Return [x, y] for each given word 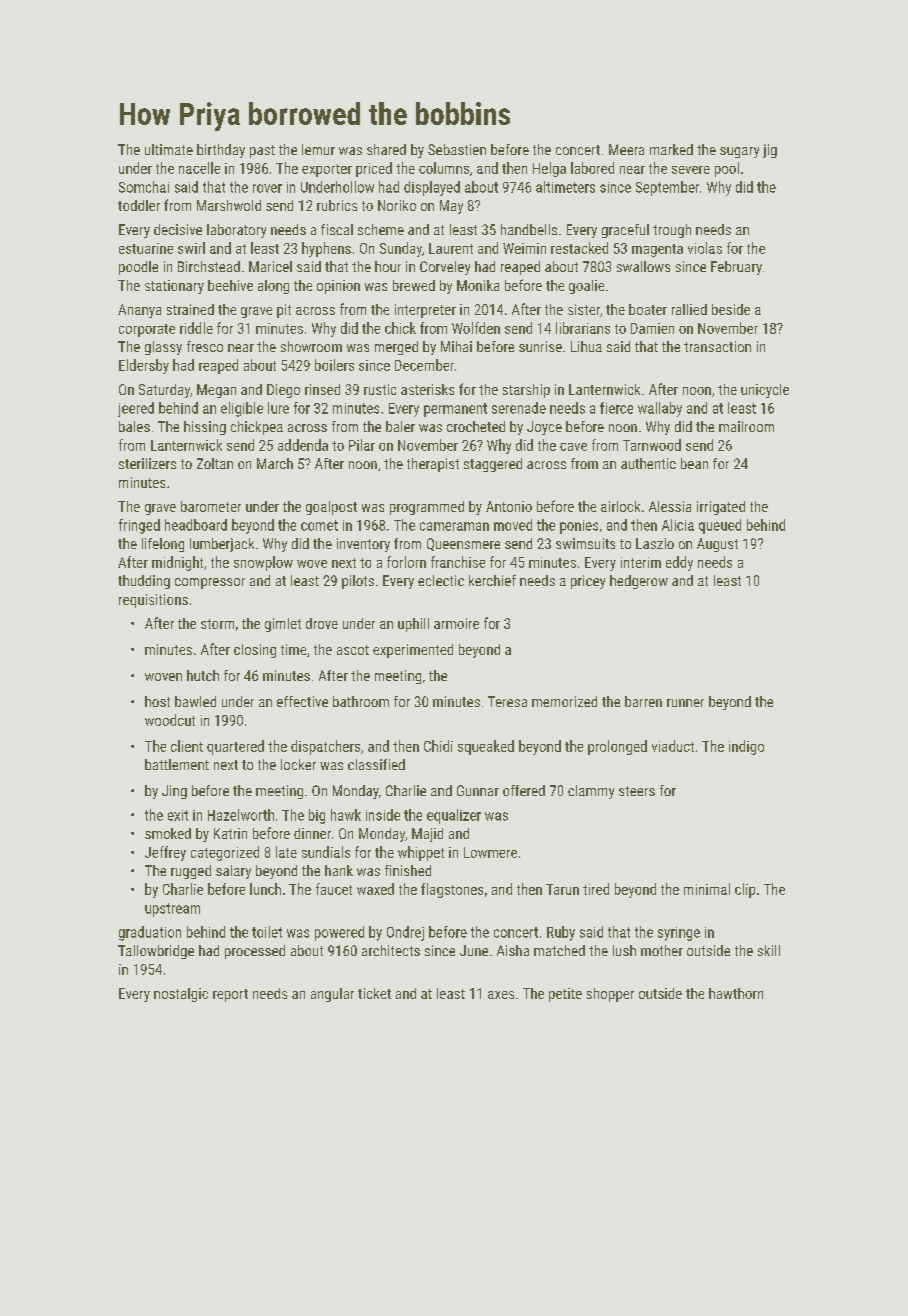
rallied [689, 309]
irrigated [721, 508]
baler [400, 426]
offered [524, 790]
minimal [707, 889]
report [230, 995]
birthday [221, 151]
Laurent [451, 248]
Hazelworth [241, 815]
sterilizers [147, 463]
